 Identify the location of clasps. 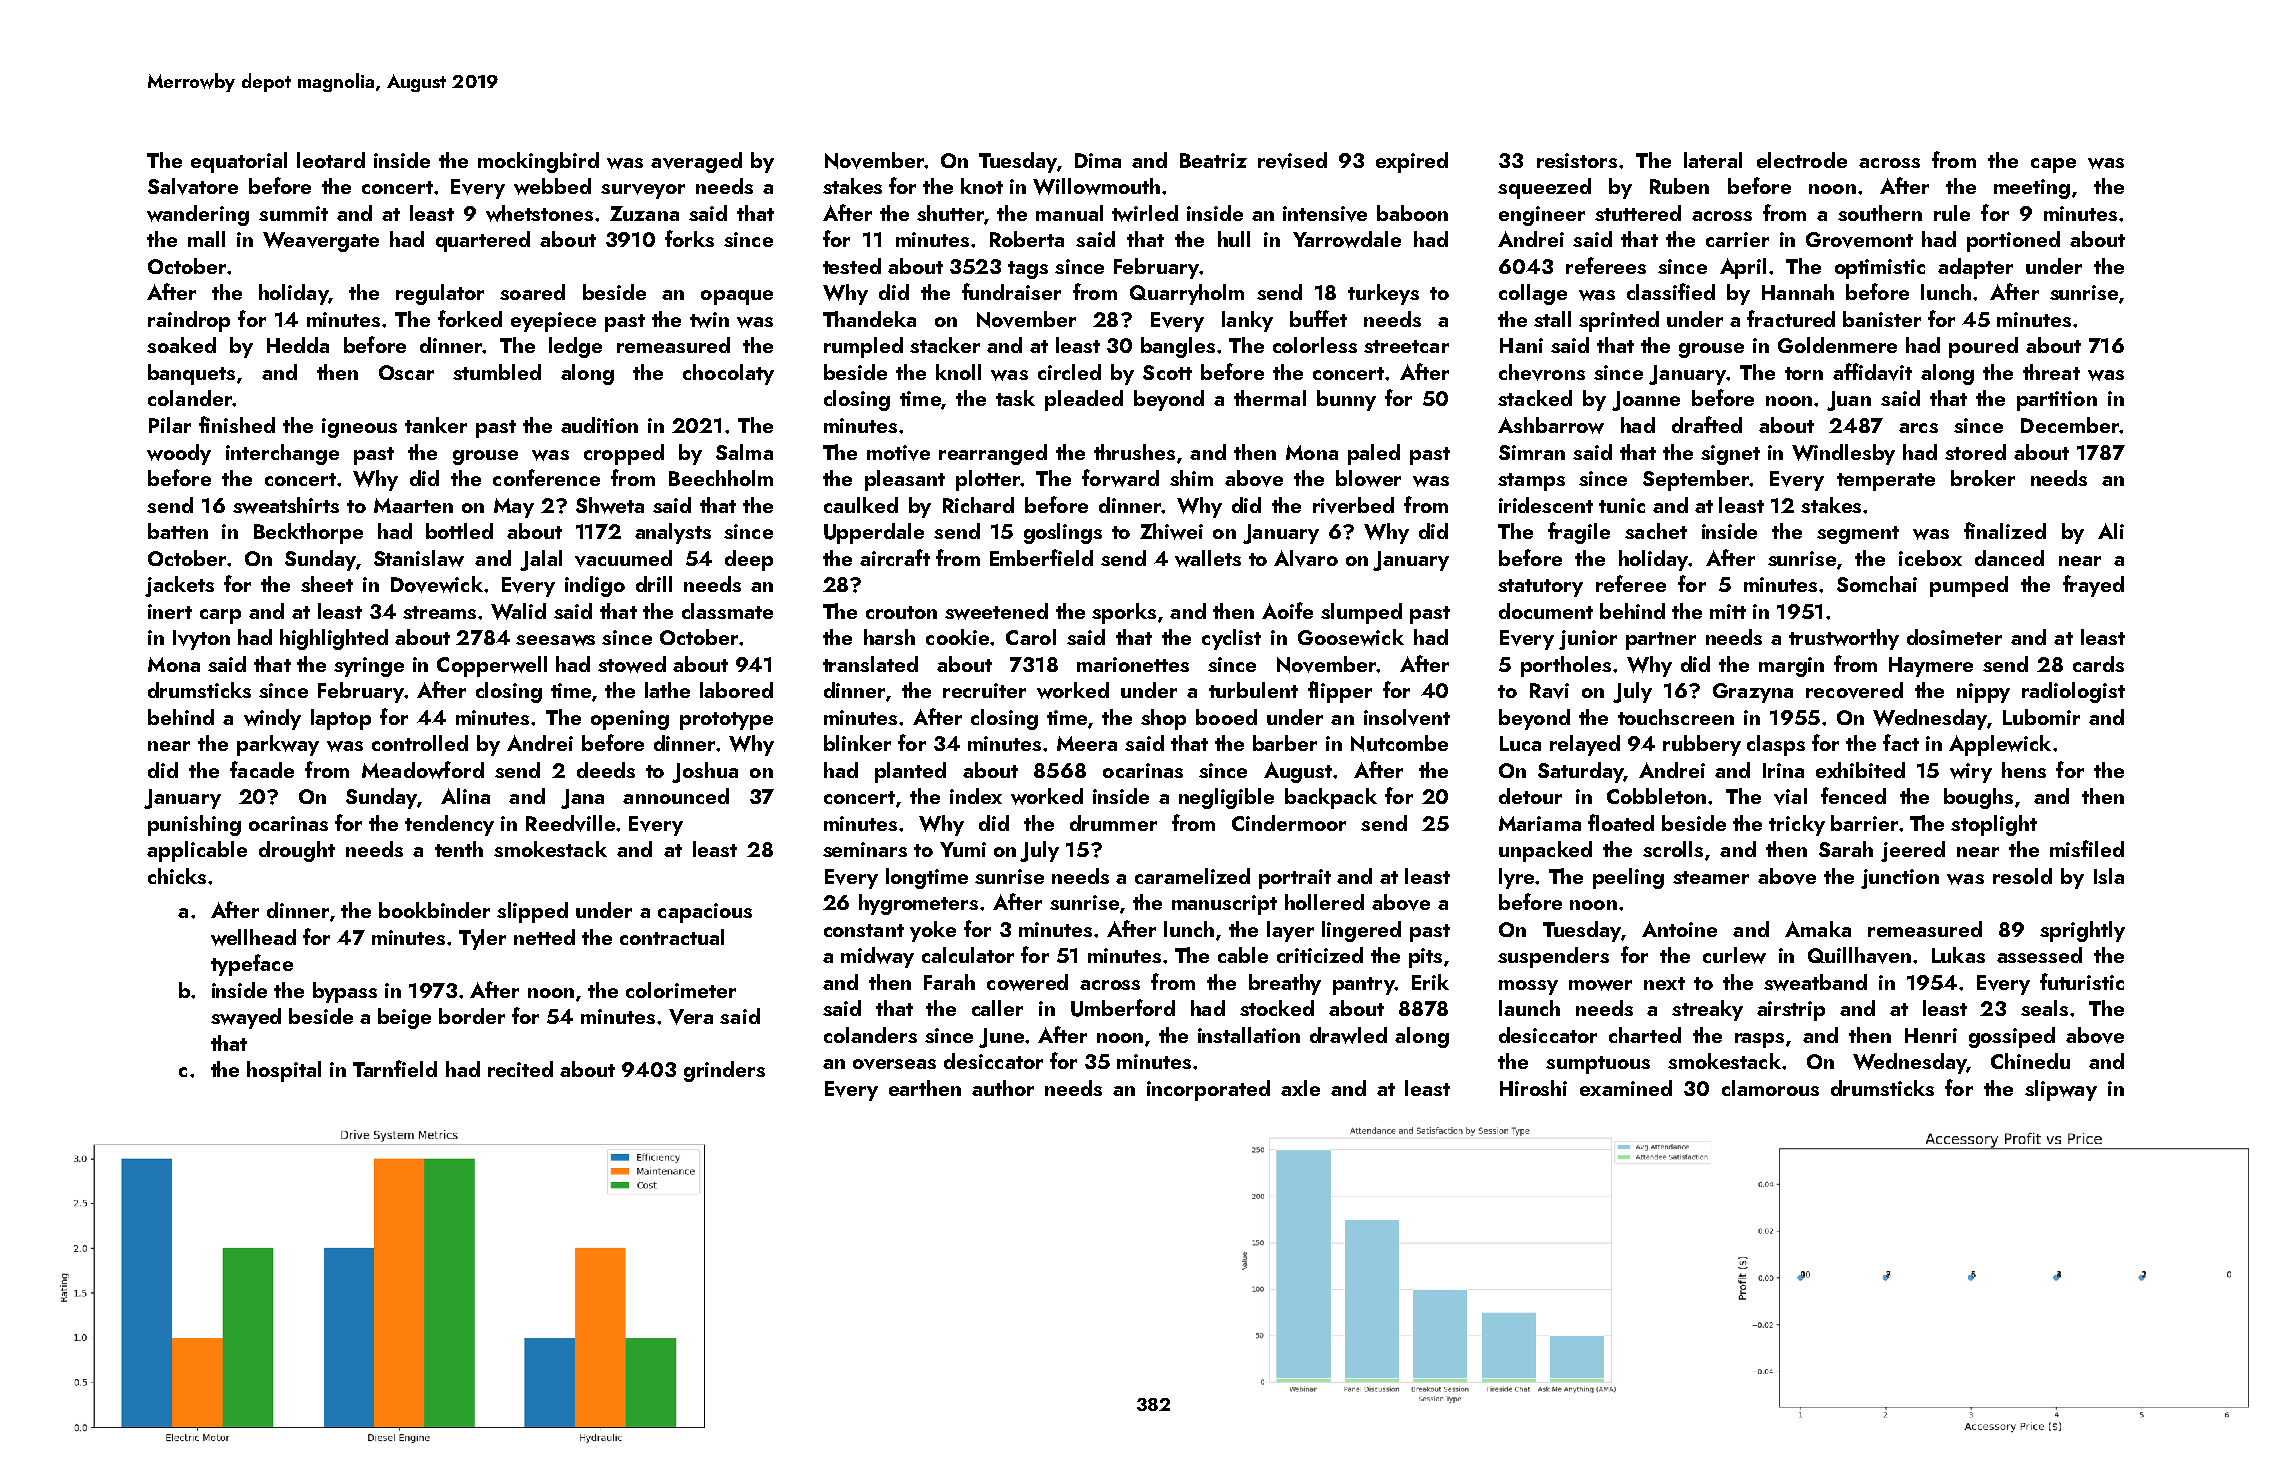
(1776, 745).
